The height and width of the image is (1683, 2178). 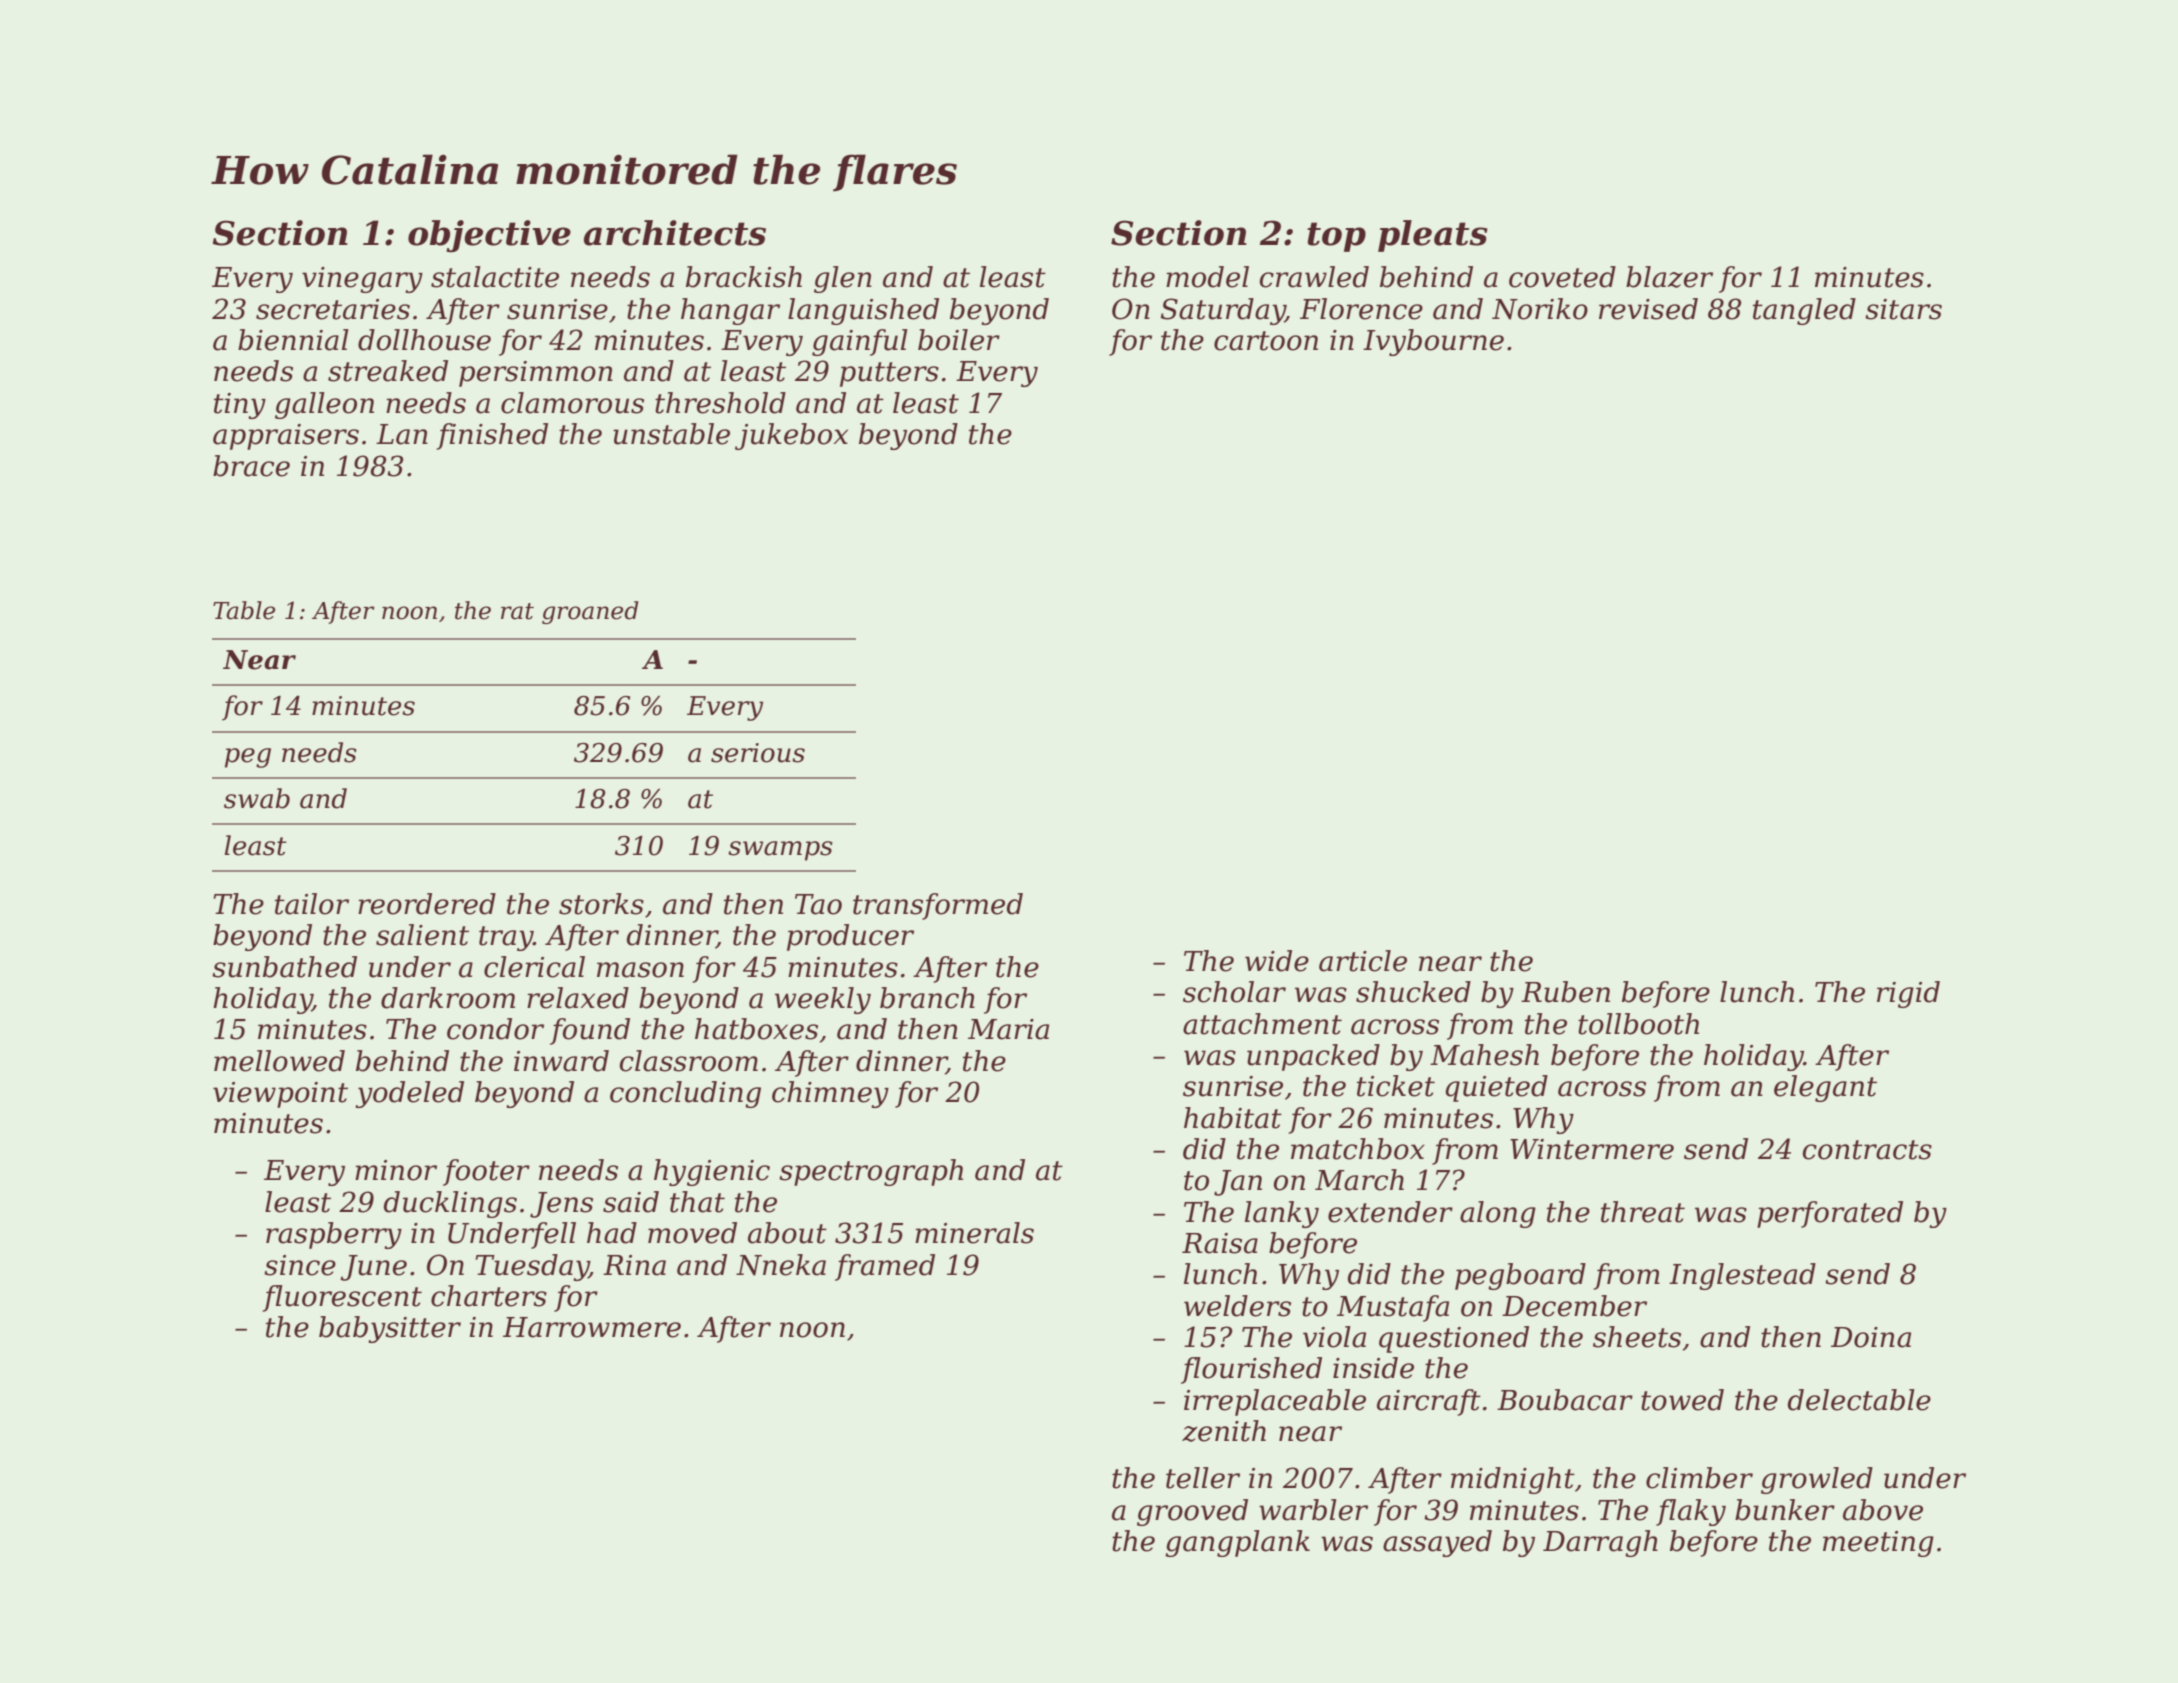 I want to click on coveted, so click(x=1562, y=277).
